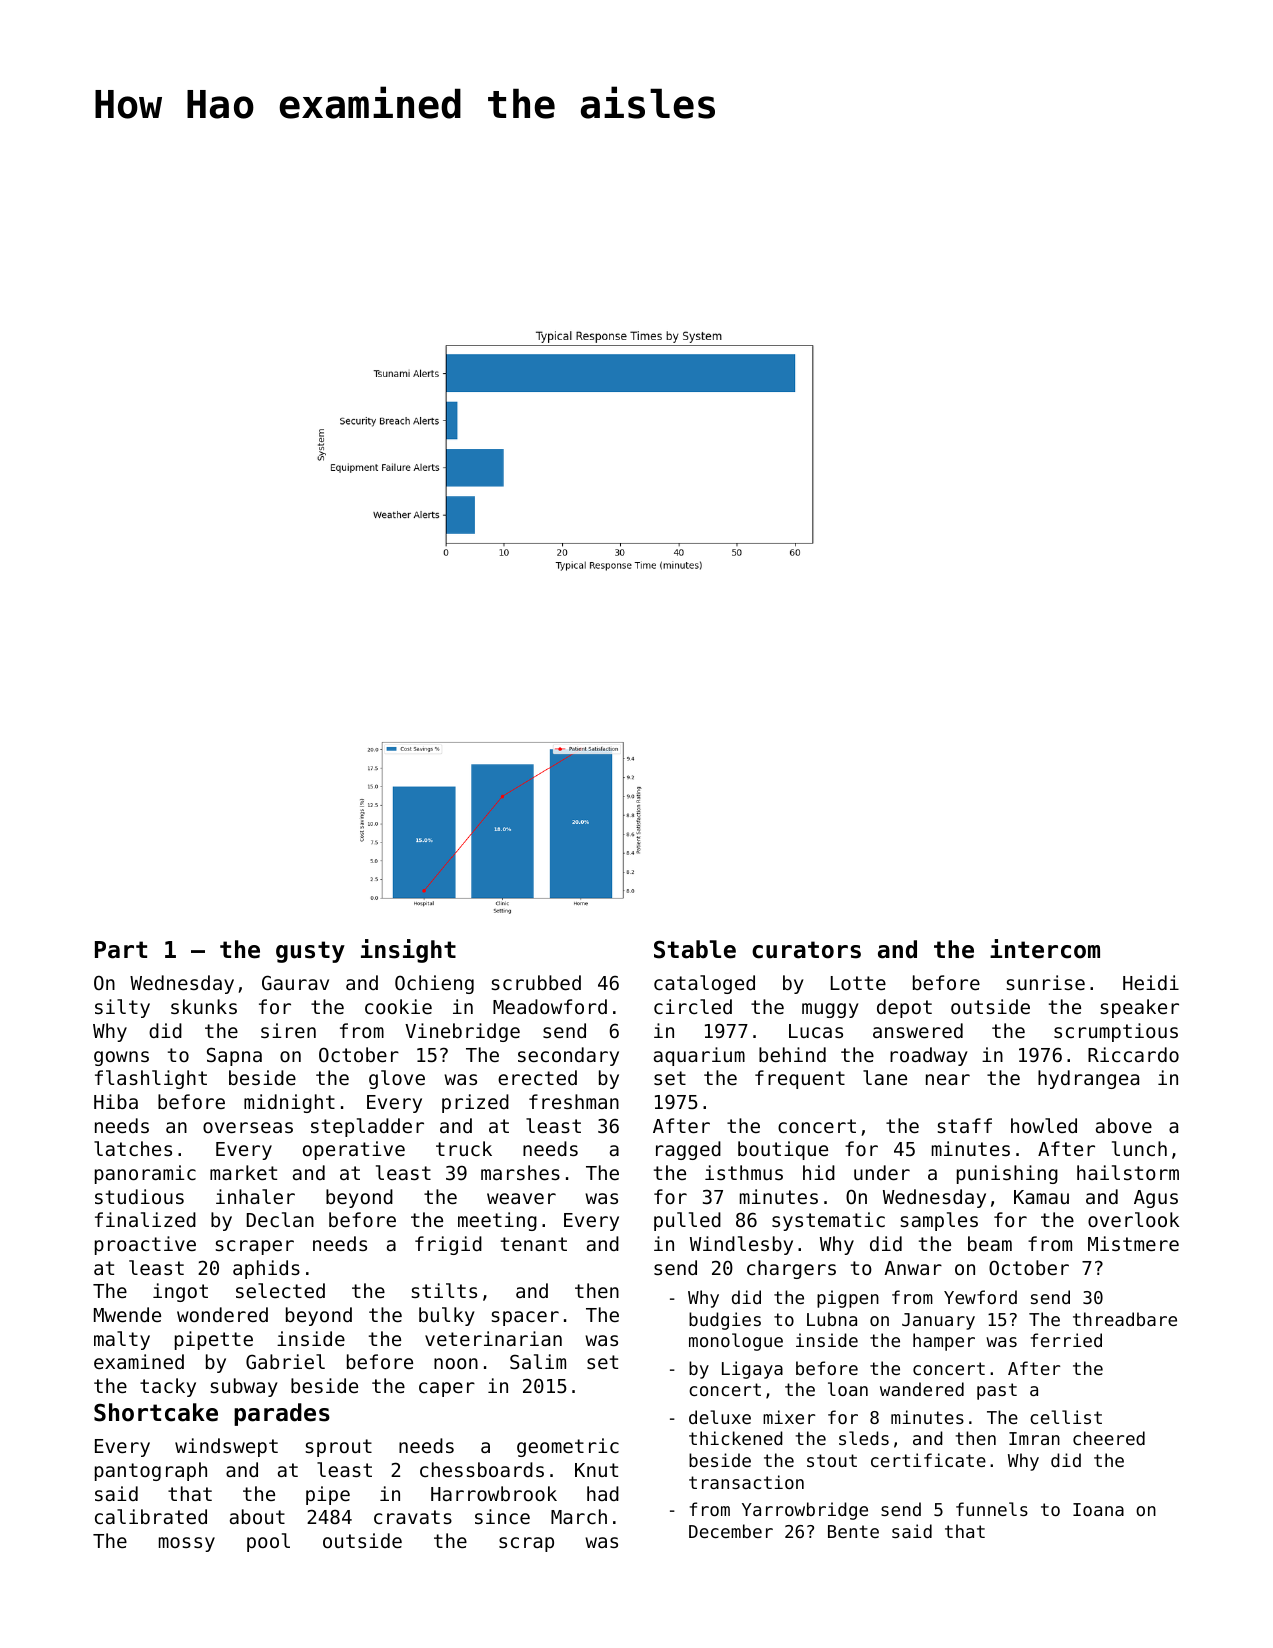  What do you see at coordinates (121, 950) in the document?
I see `Part` at bounding box center [121, 950].
